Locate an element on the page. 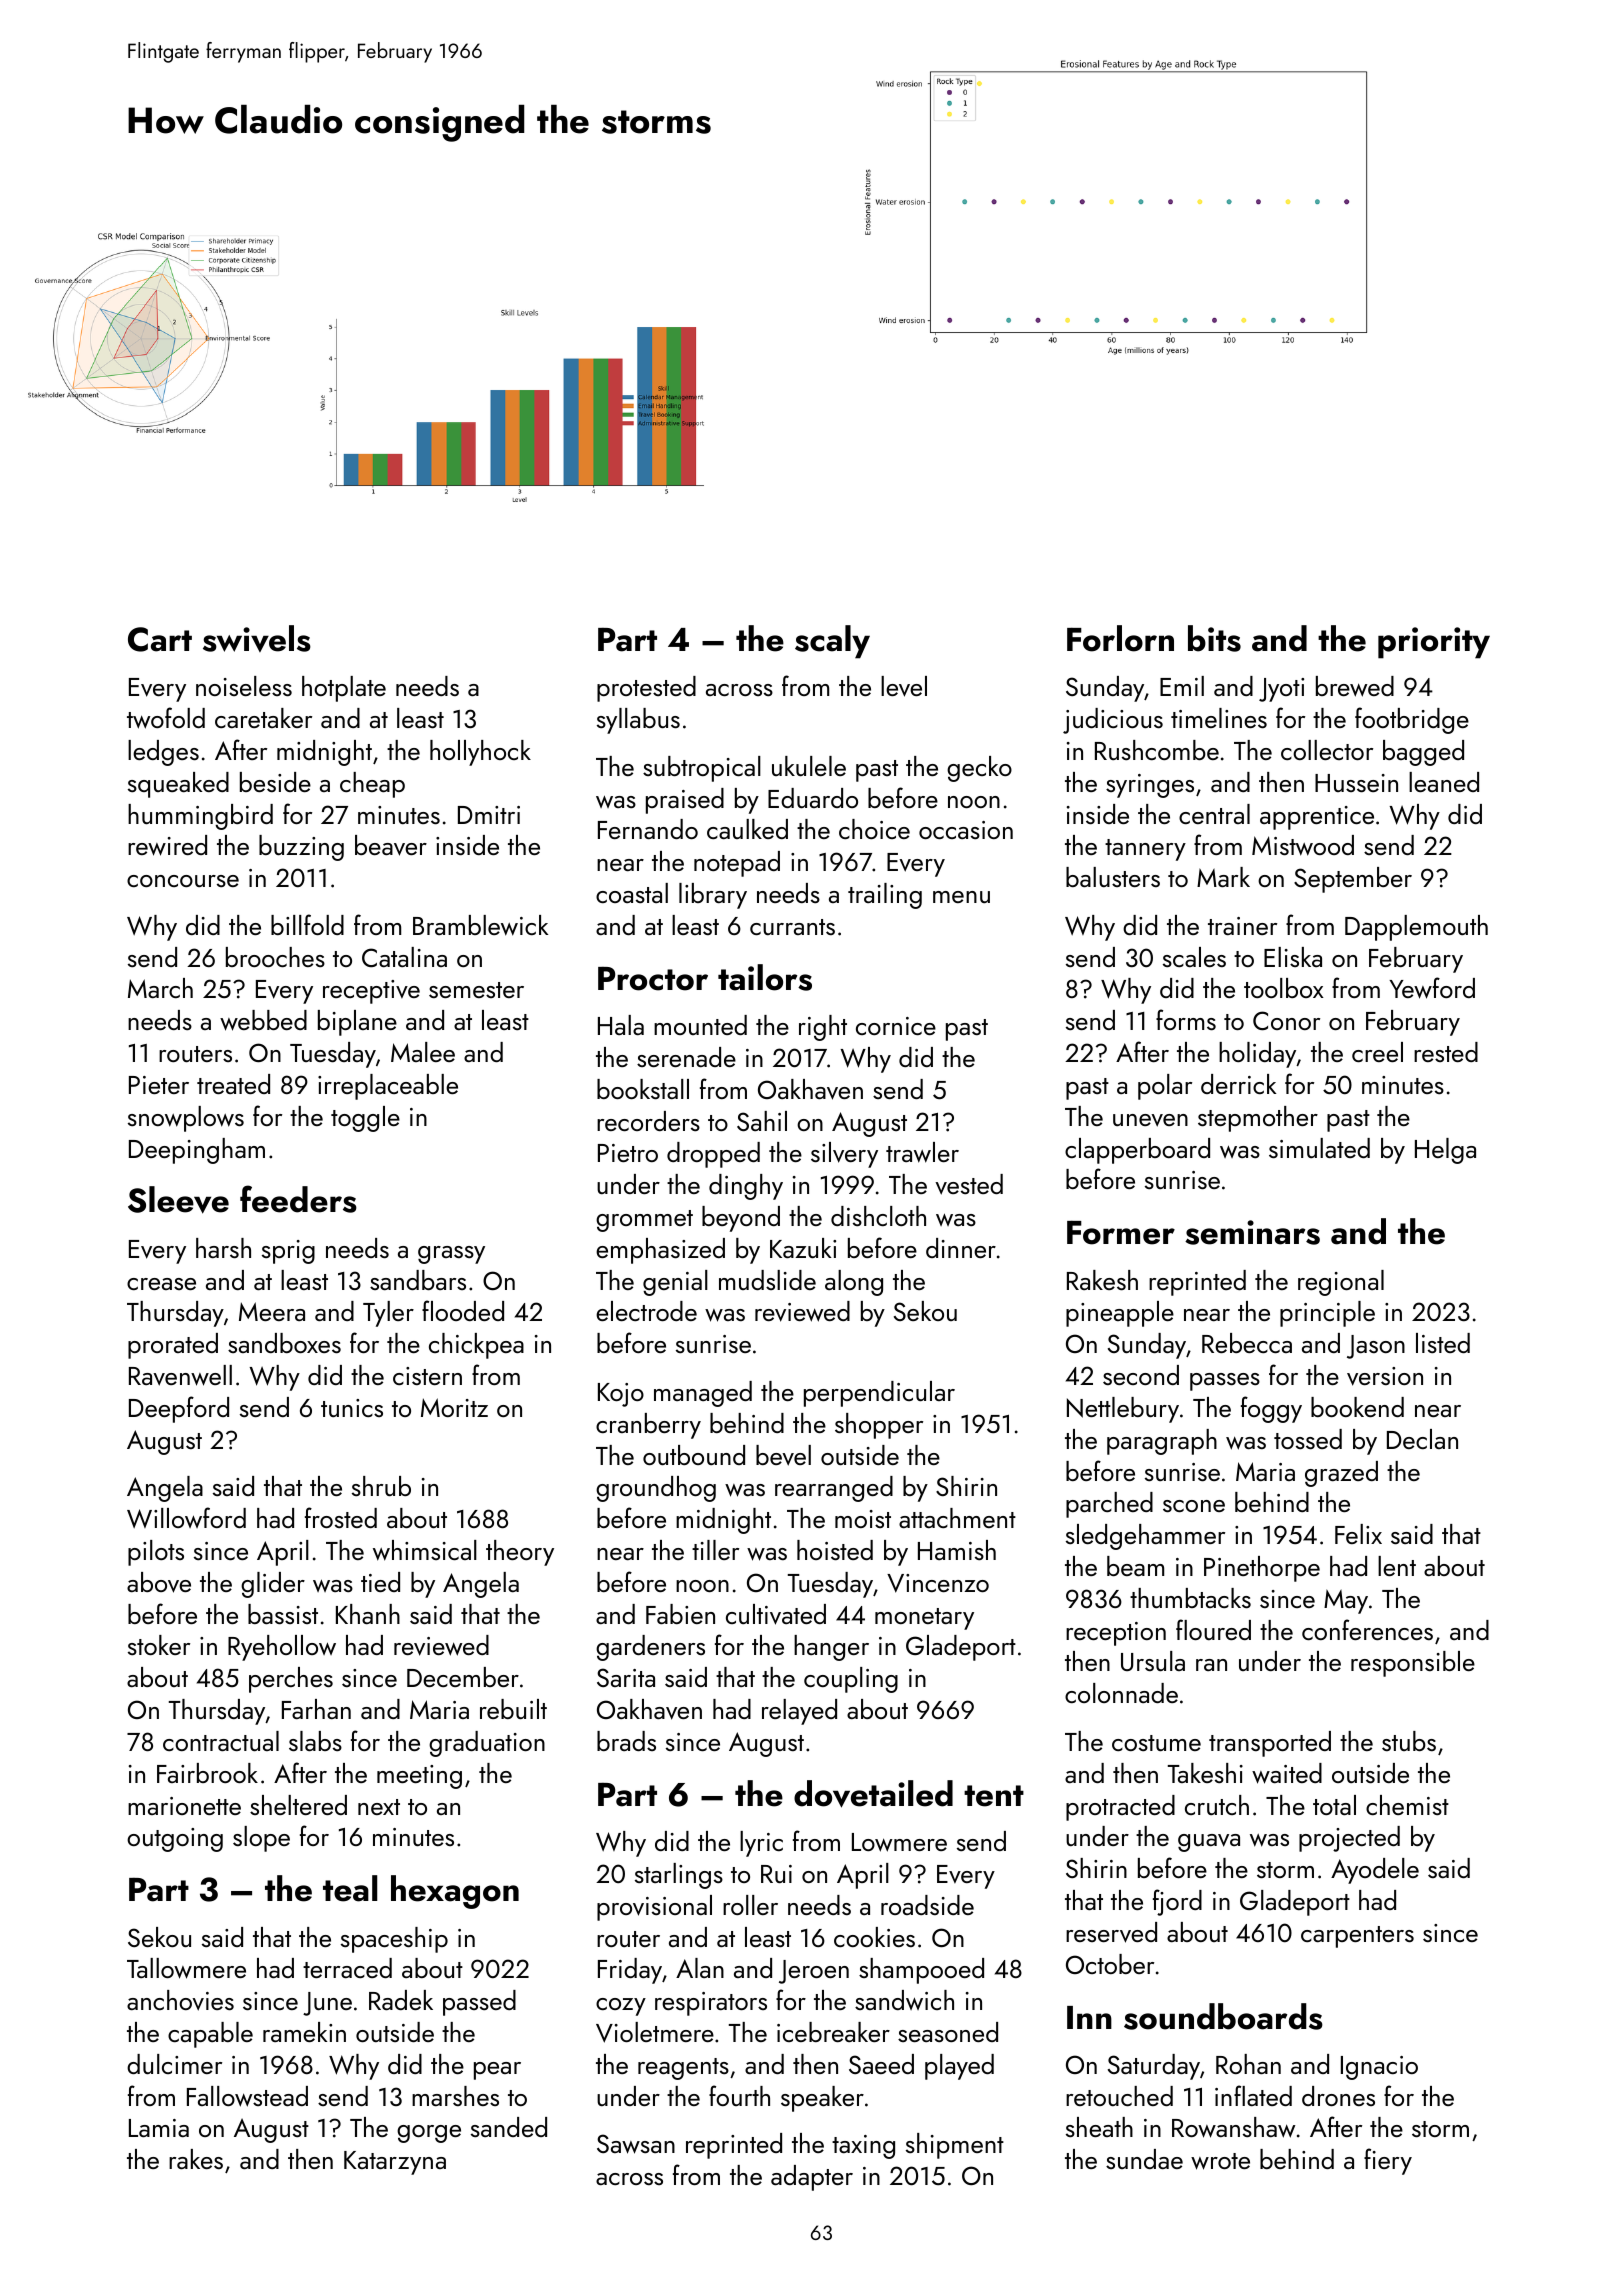  lyric is located at coordinates (761, 1844).
